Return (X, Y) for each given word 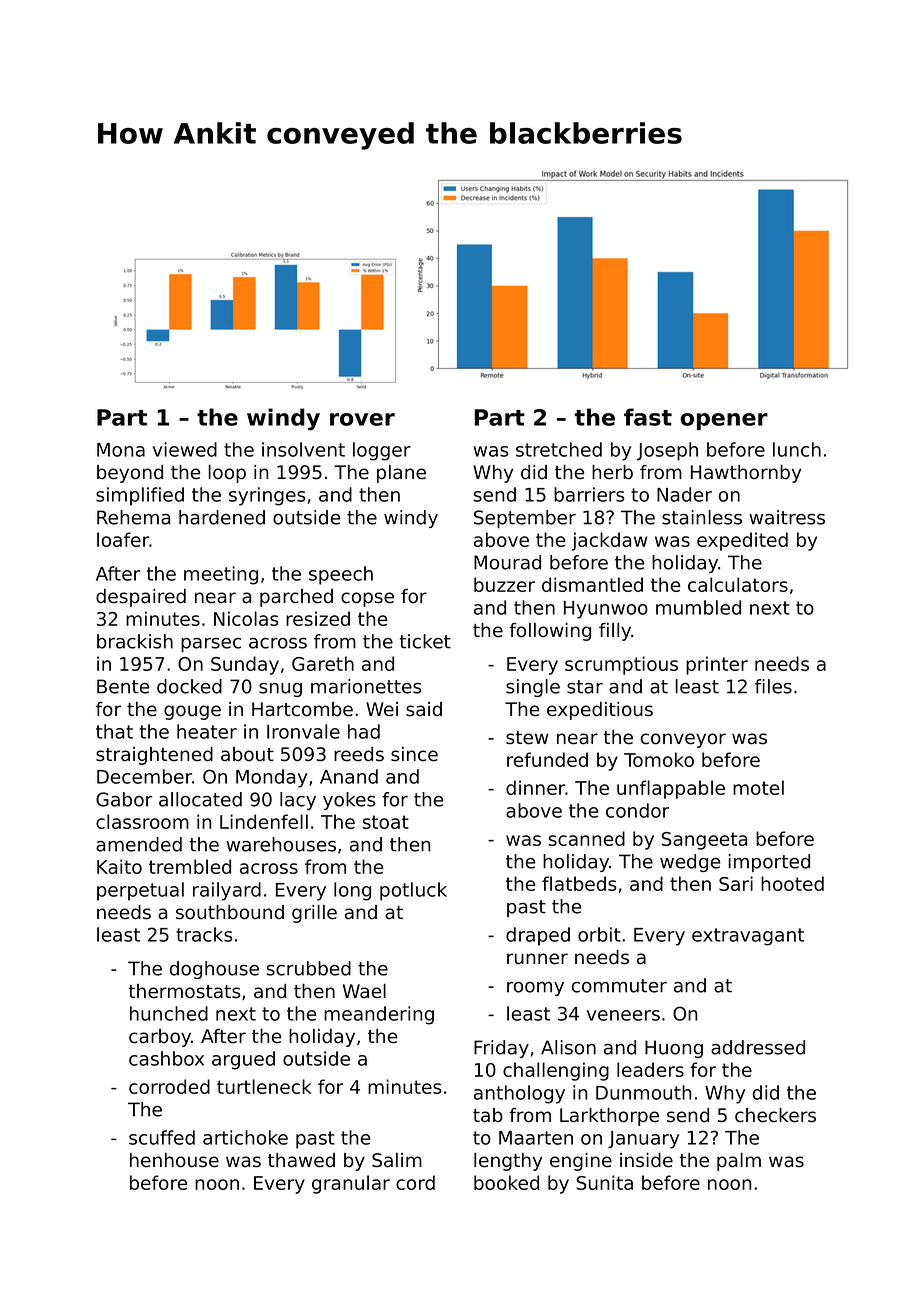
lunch (797, 449)
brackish (135, 641)
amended (139, 844)
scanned (586, 838)
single (533, 688)
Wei (382, 709)
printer (717, 665)
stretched (559, 449)
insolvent (303, 449)
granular (351, 1184)
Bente (123, 686)
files (773, 686)
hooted (792, 883)
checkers (775, 1115)
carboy (160, 1038)
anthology (519, 1094)
